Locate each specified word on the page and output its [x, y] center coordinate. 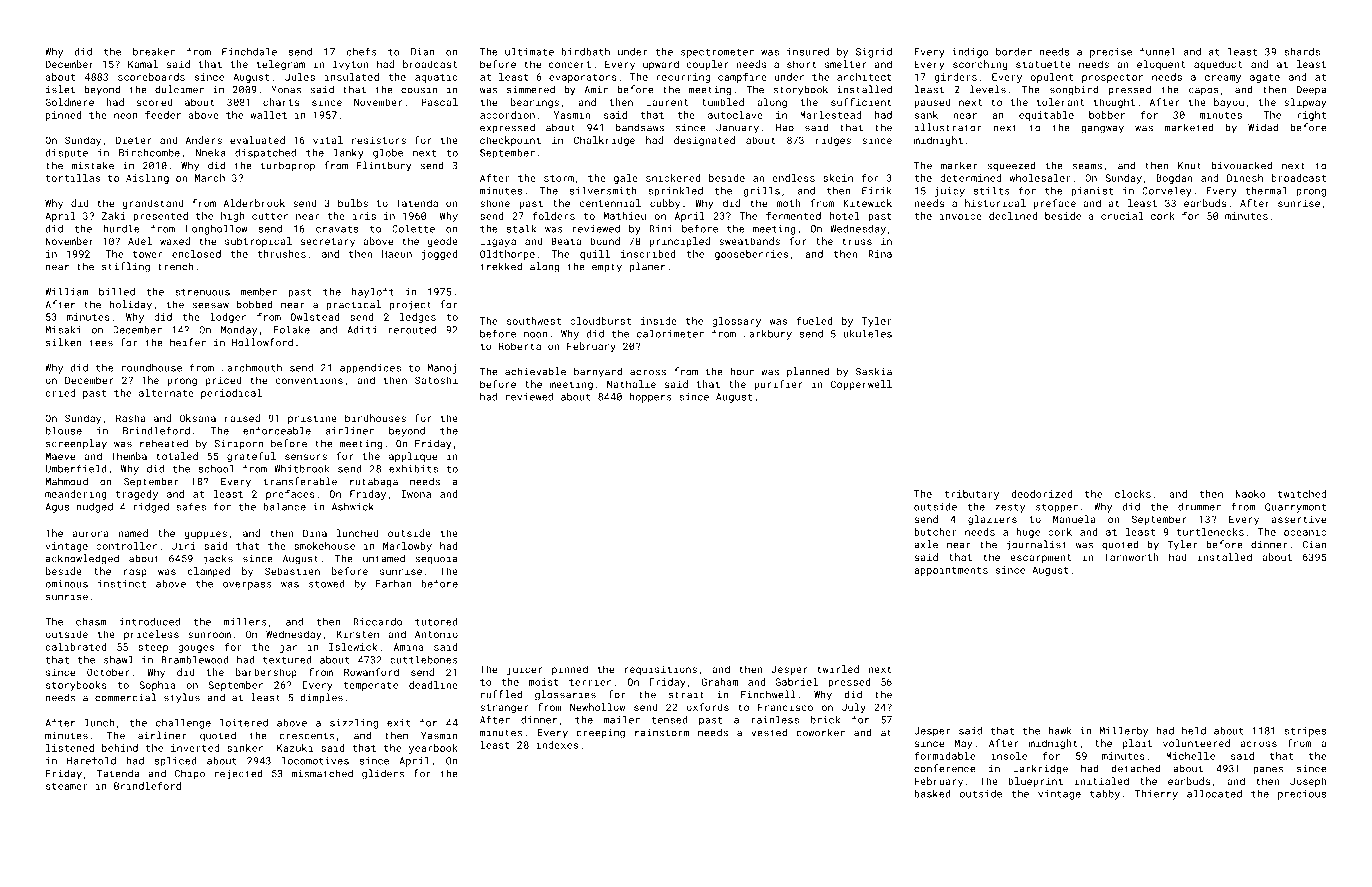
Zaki [114, 216]
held [1194, 730]
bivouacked [1241, 165]
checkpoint [510, 141]
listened [70, 748]
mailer [621, 719]
